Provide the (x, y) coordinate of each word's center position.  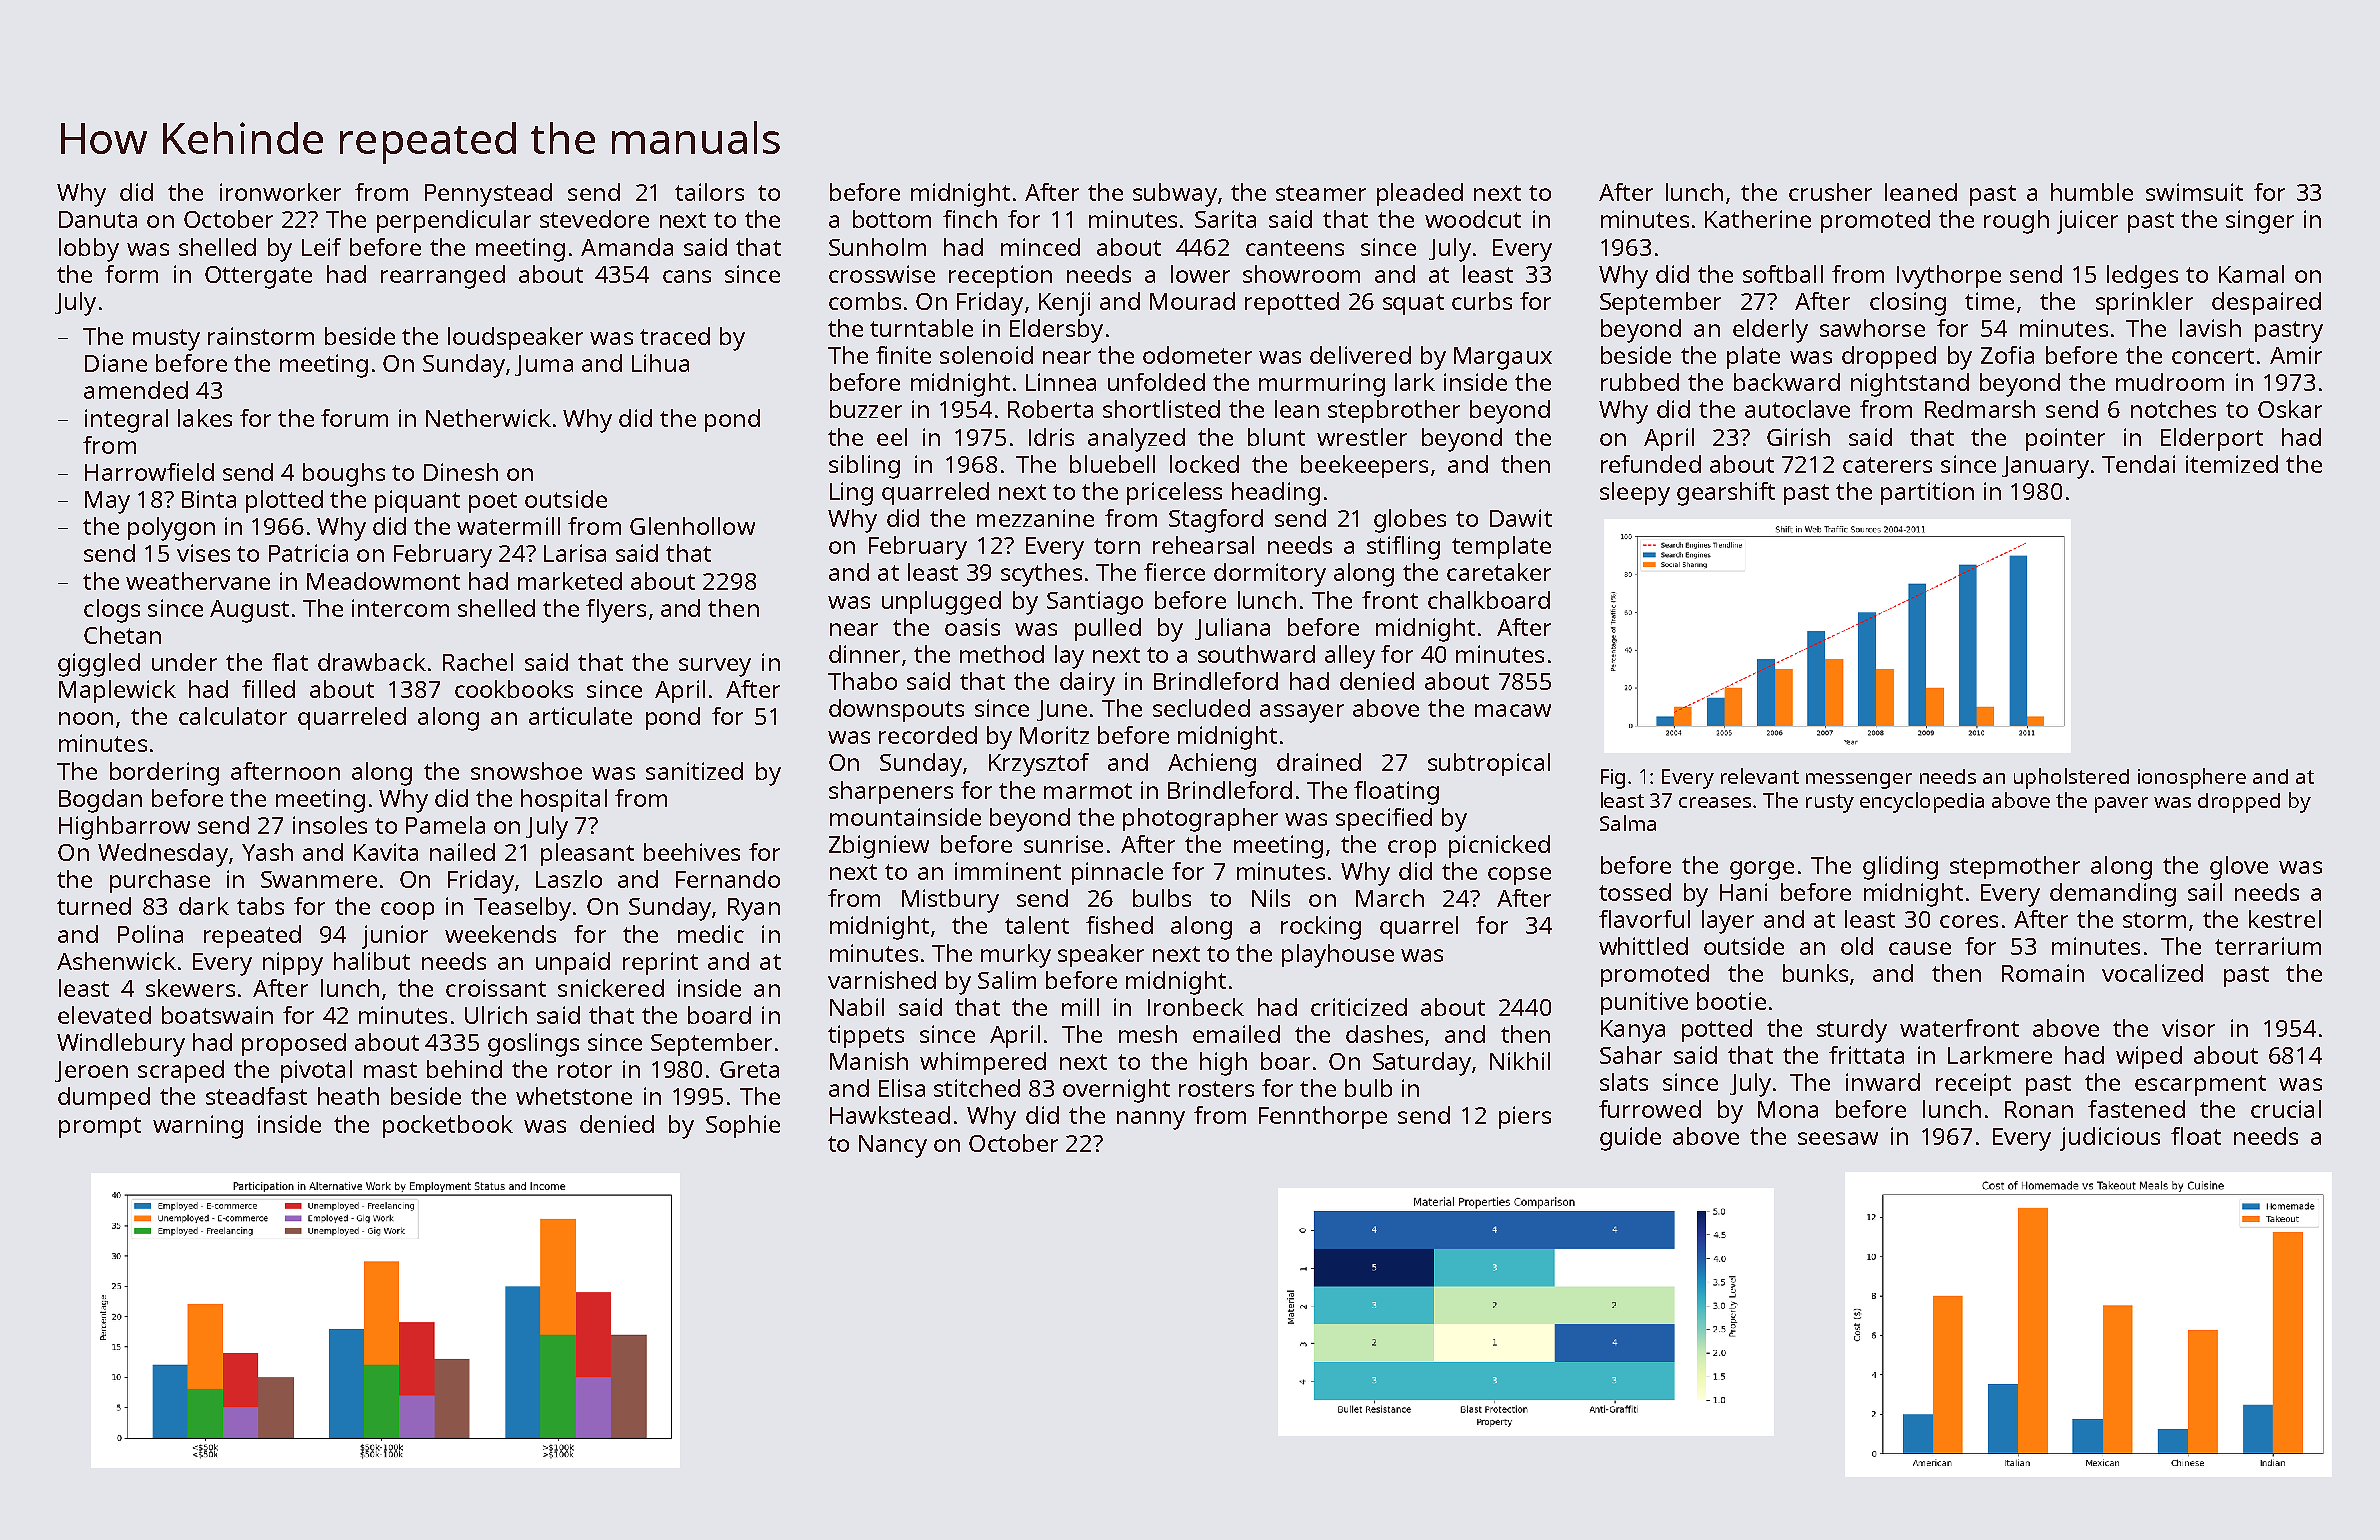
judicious (2110, 1139)
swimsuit (2194, 192)
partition (1927, 493)
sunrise (1063, 844)
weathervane (198, 581)
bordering (164, 774)
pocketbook (448, 1126)
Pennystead (488, 195)
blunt (1276, 437)
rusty (1830, 803)
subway (1175, 195)
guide (1630, 1139)
